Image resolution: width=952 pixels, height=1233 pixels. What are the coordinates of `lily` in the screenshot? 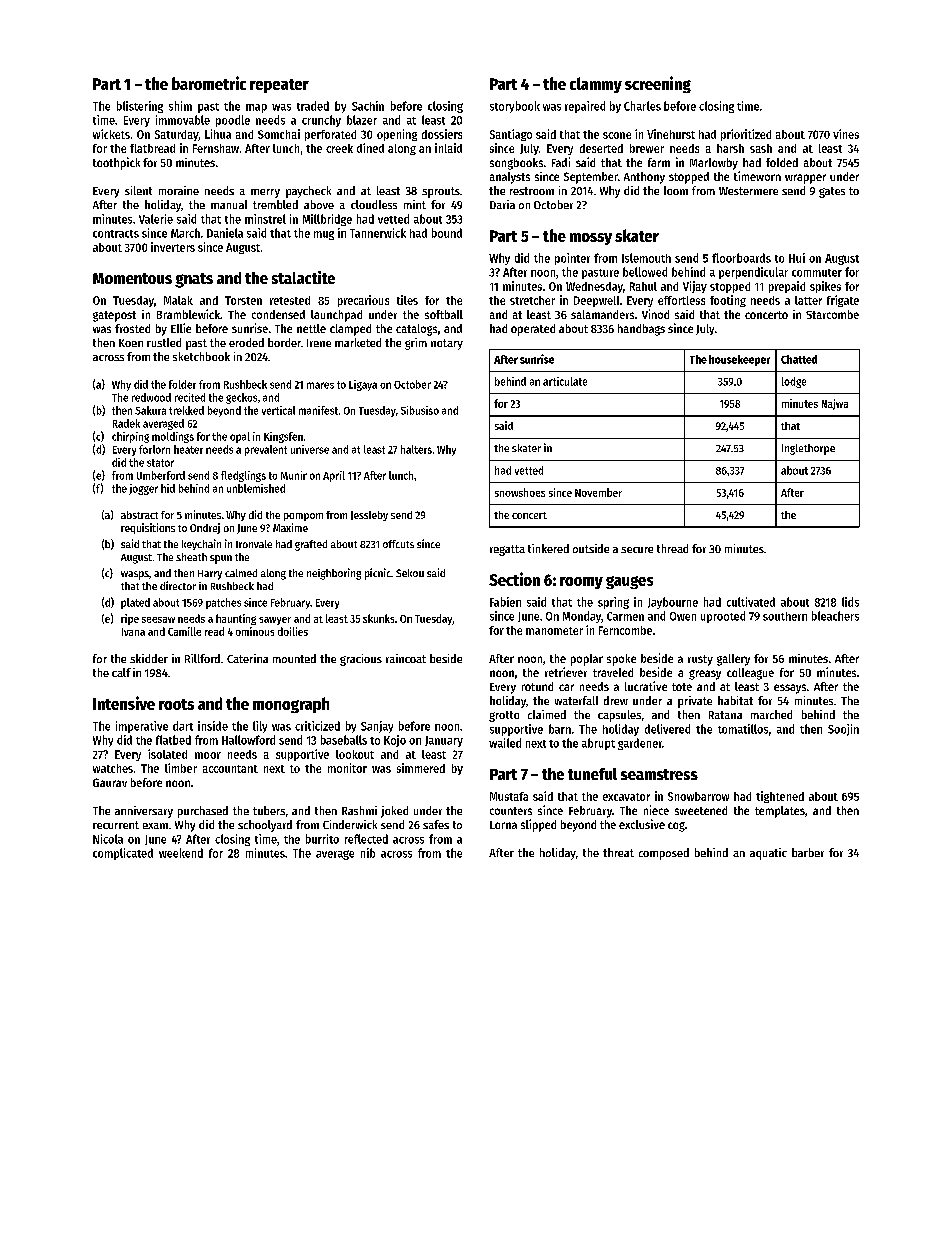 It's located at (260, 727).
